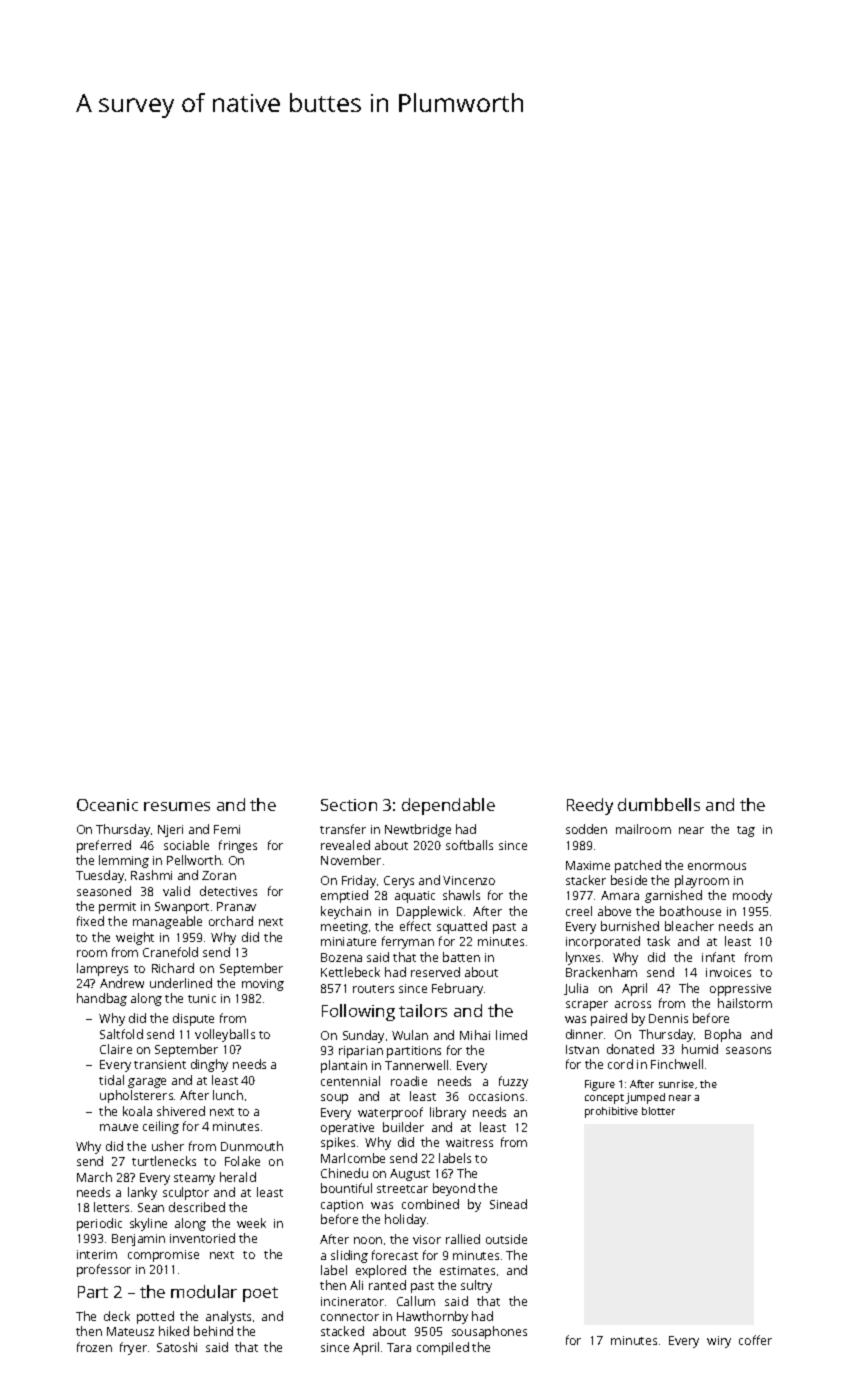  I want to click on steamy, so click(194, 1179).
